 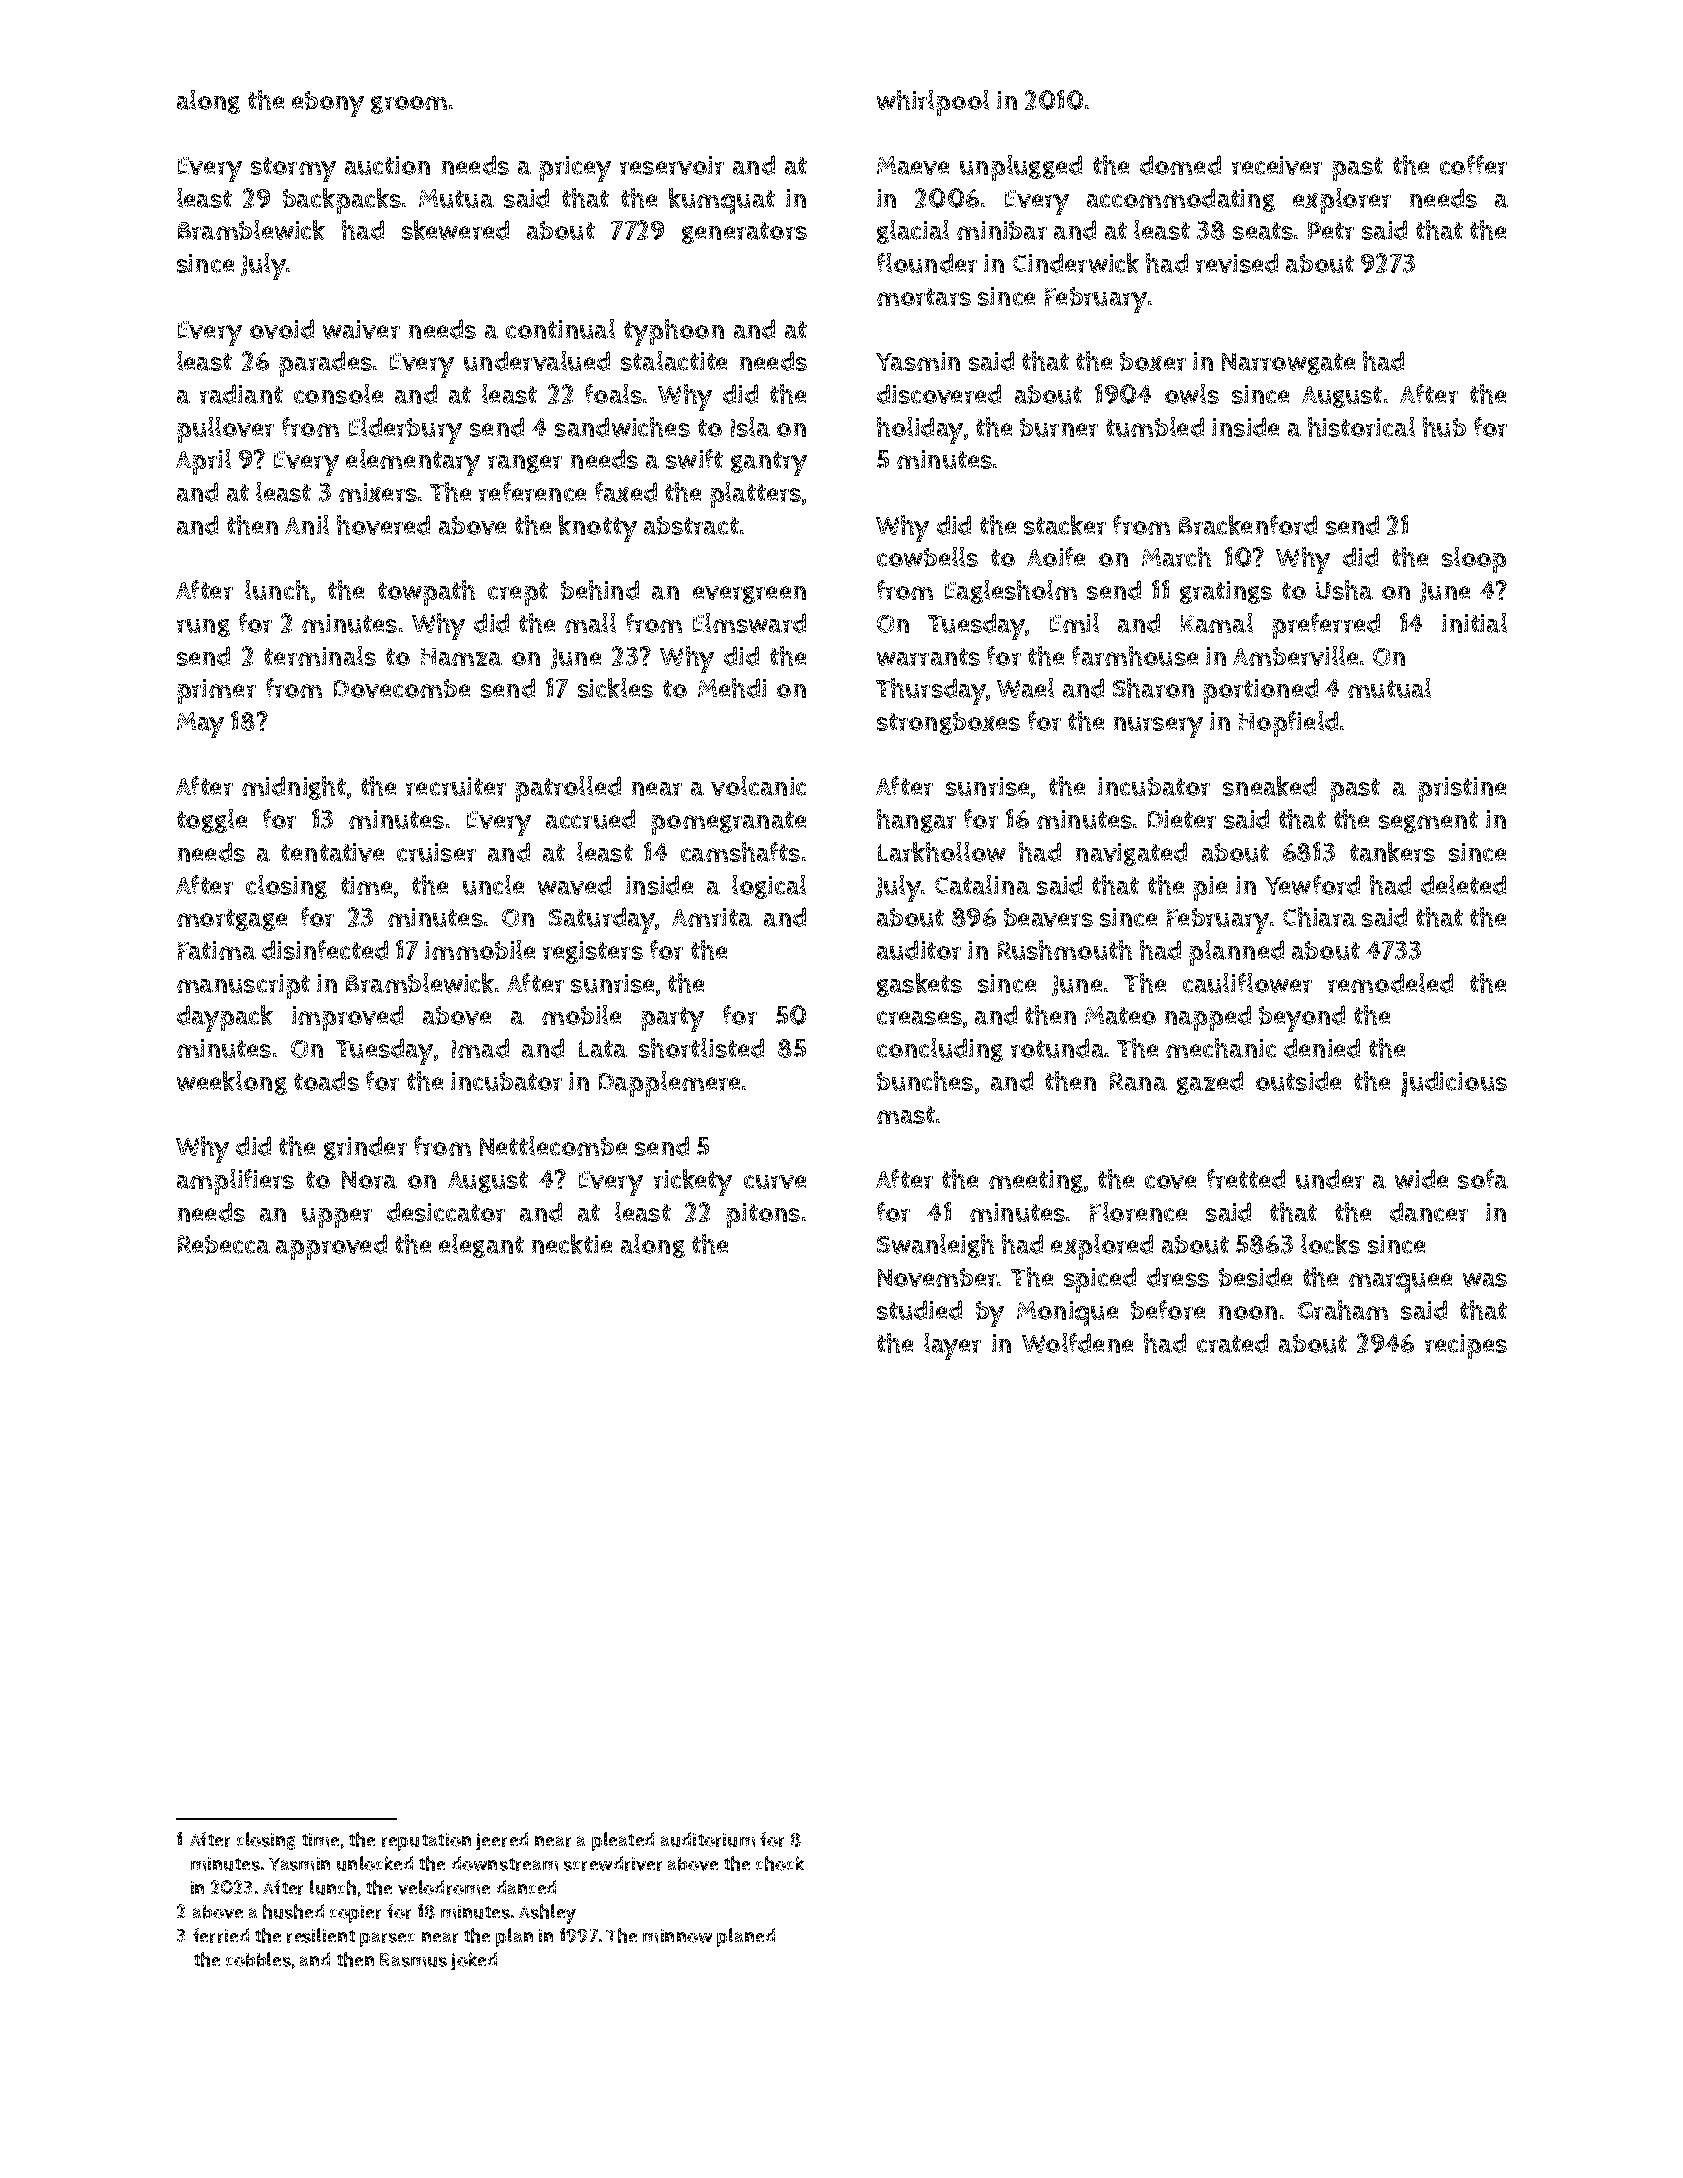 I want to click on party, so click(x=672, y=1019).
